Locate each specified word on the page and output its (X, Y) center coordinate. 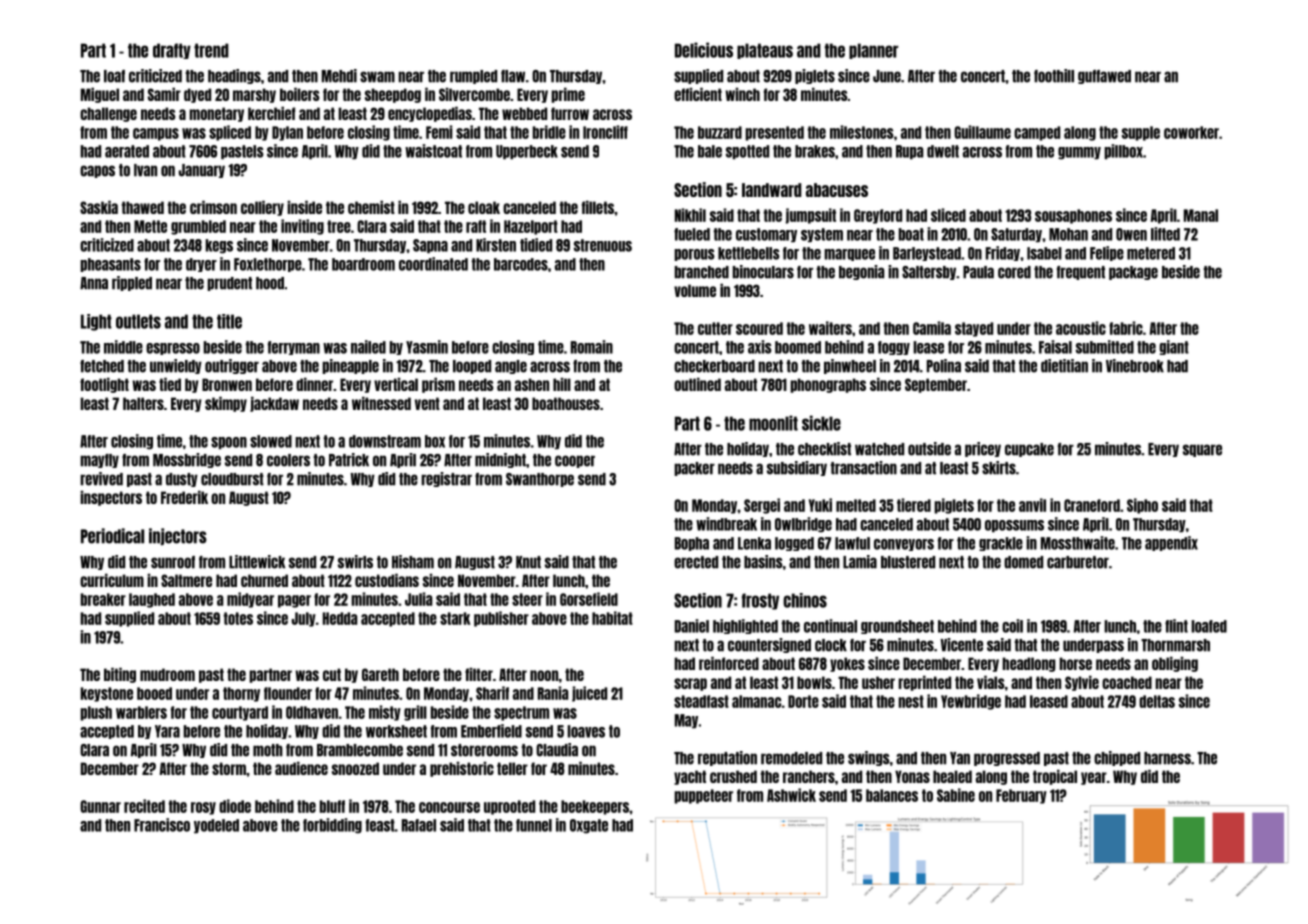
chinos (805, 600)
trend (211, 50)
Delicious (704, 50)
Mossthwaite (1078, 543)
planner (873, 51)
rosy (203, 808)
